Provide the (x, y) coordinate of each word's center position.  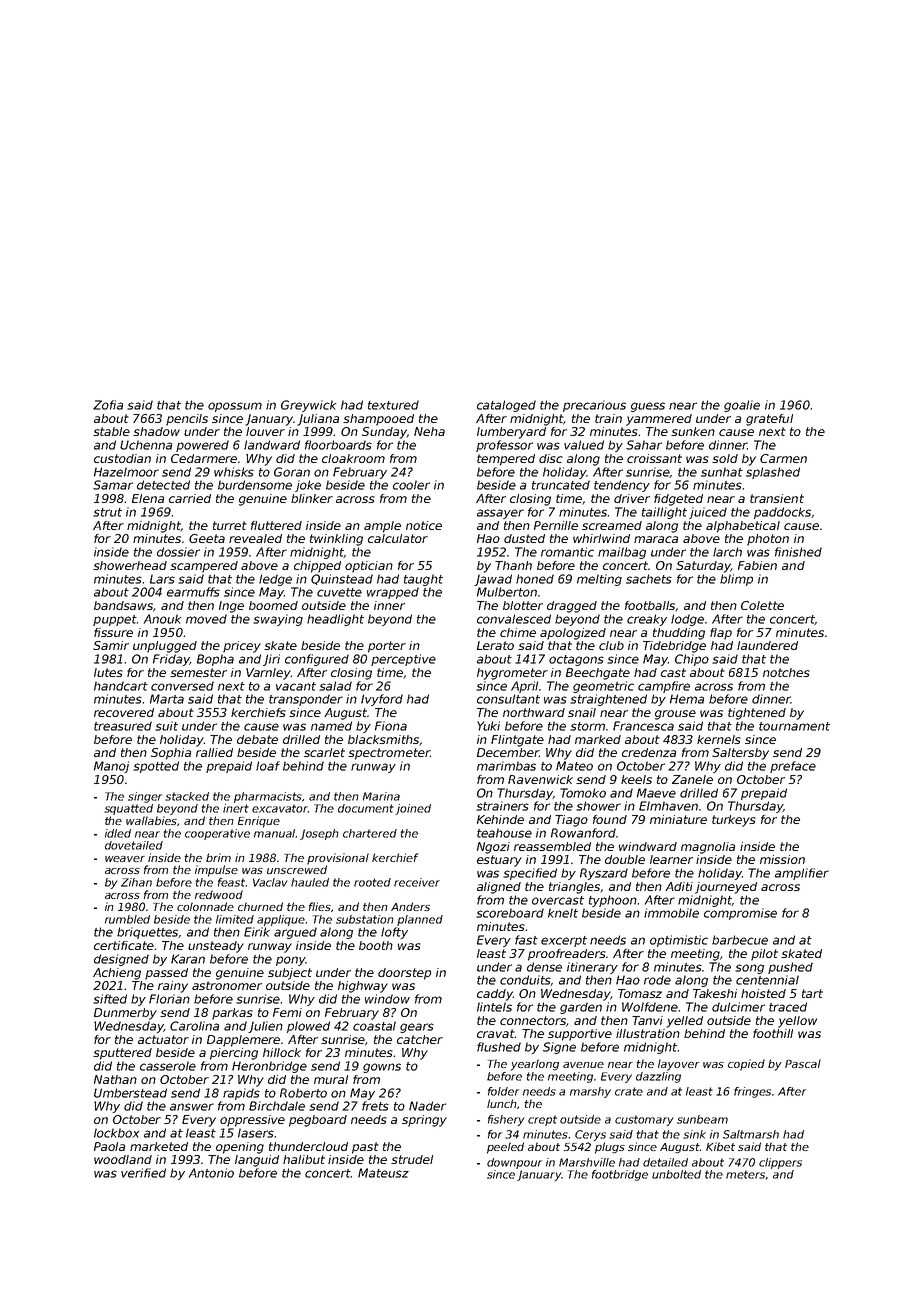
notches (786, 672)
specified (530, 874)
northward (534, 712)
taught (423, 580)
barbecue (740, 940)
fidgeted (678, 500)
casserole (168, 1066)
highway (363, 987)
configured (317, 660)
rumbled (127, 919)
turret (230, 525)
